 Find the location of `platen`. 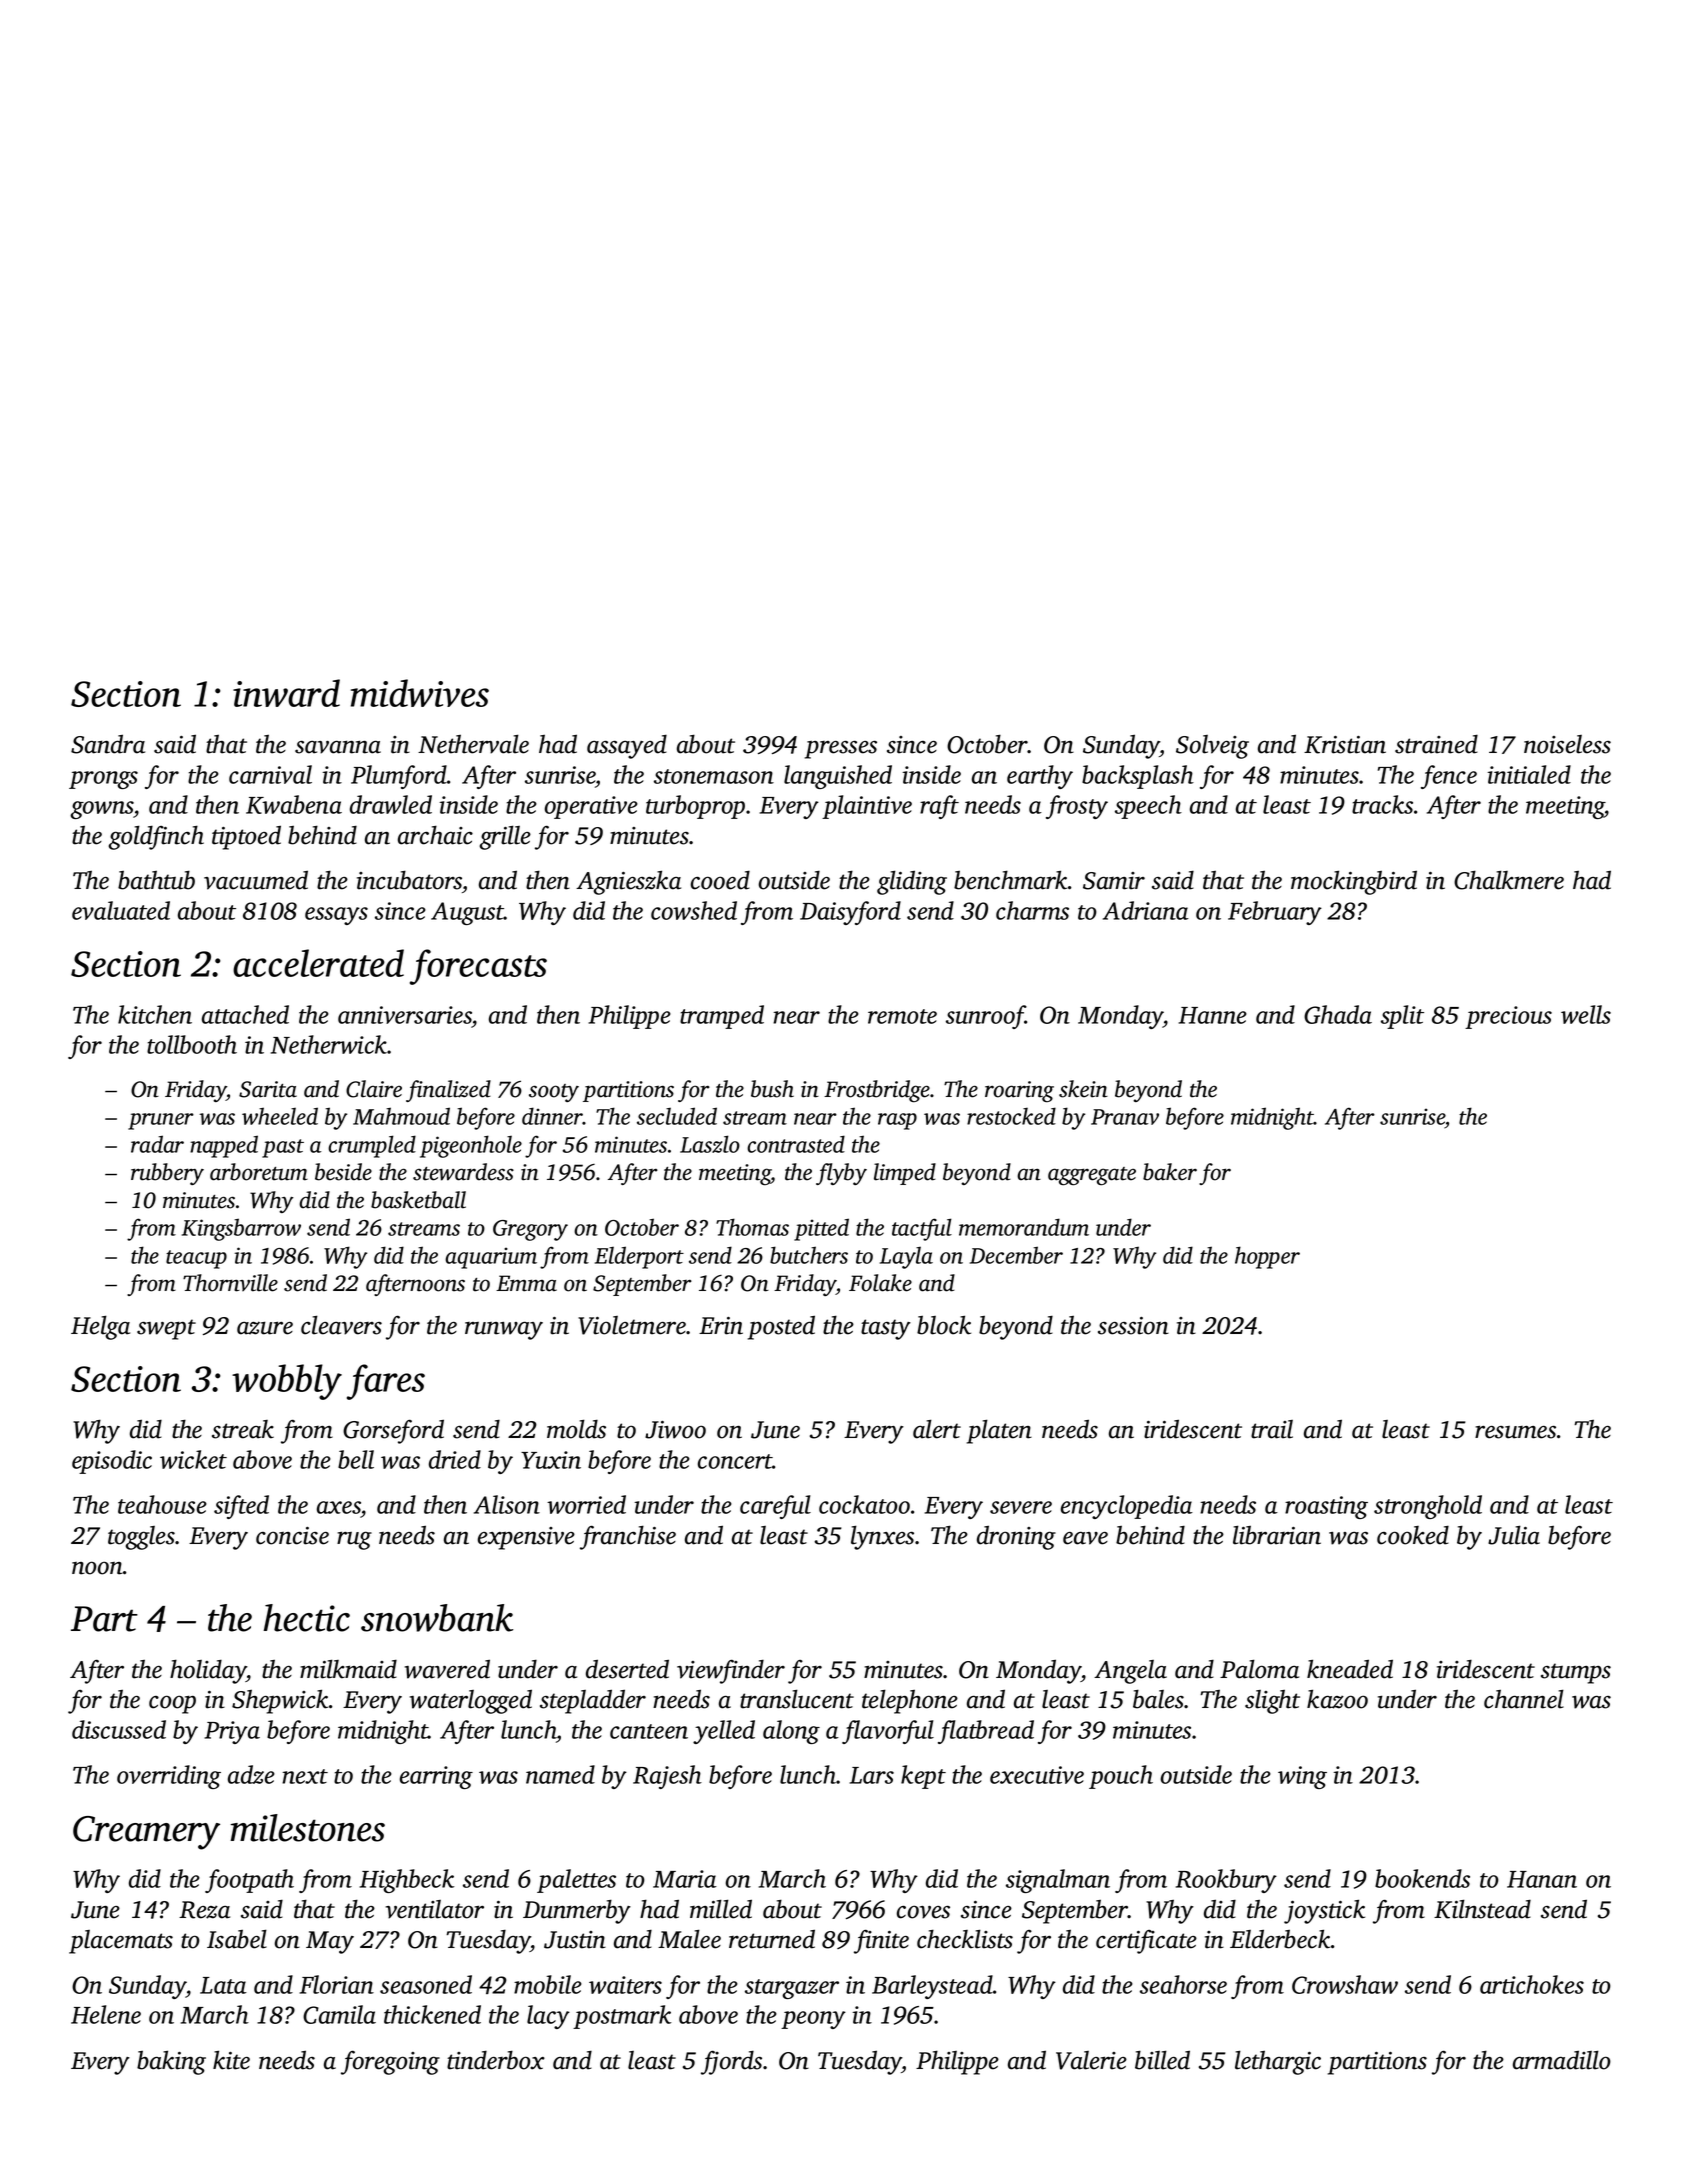

platen is located at coordinates (999, 1431).
